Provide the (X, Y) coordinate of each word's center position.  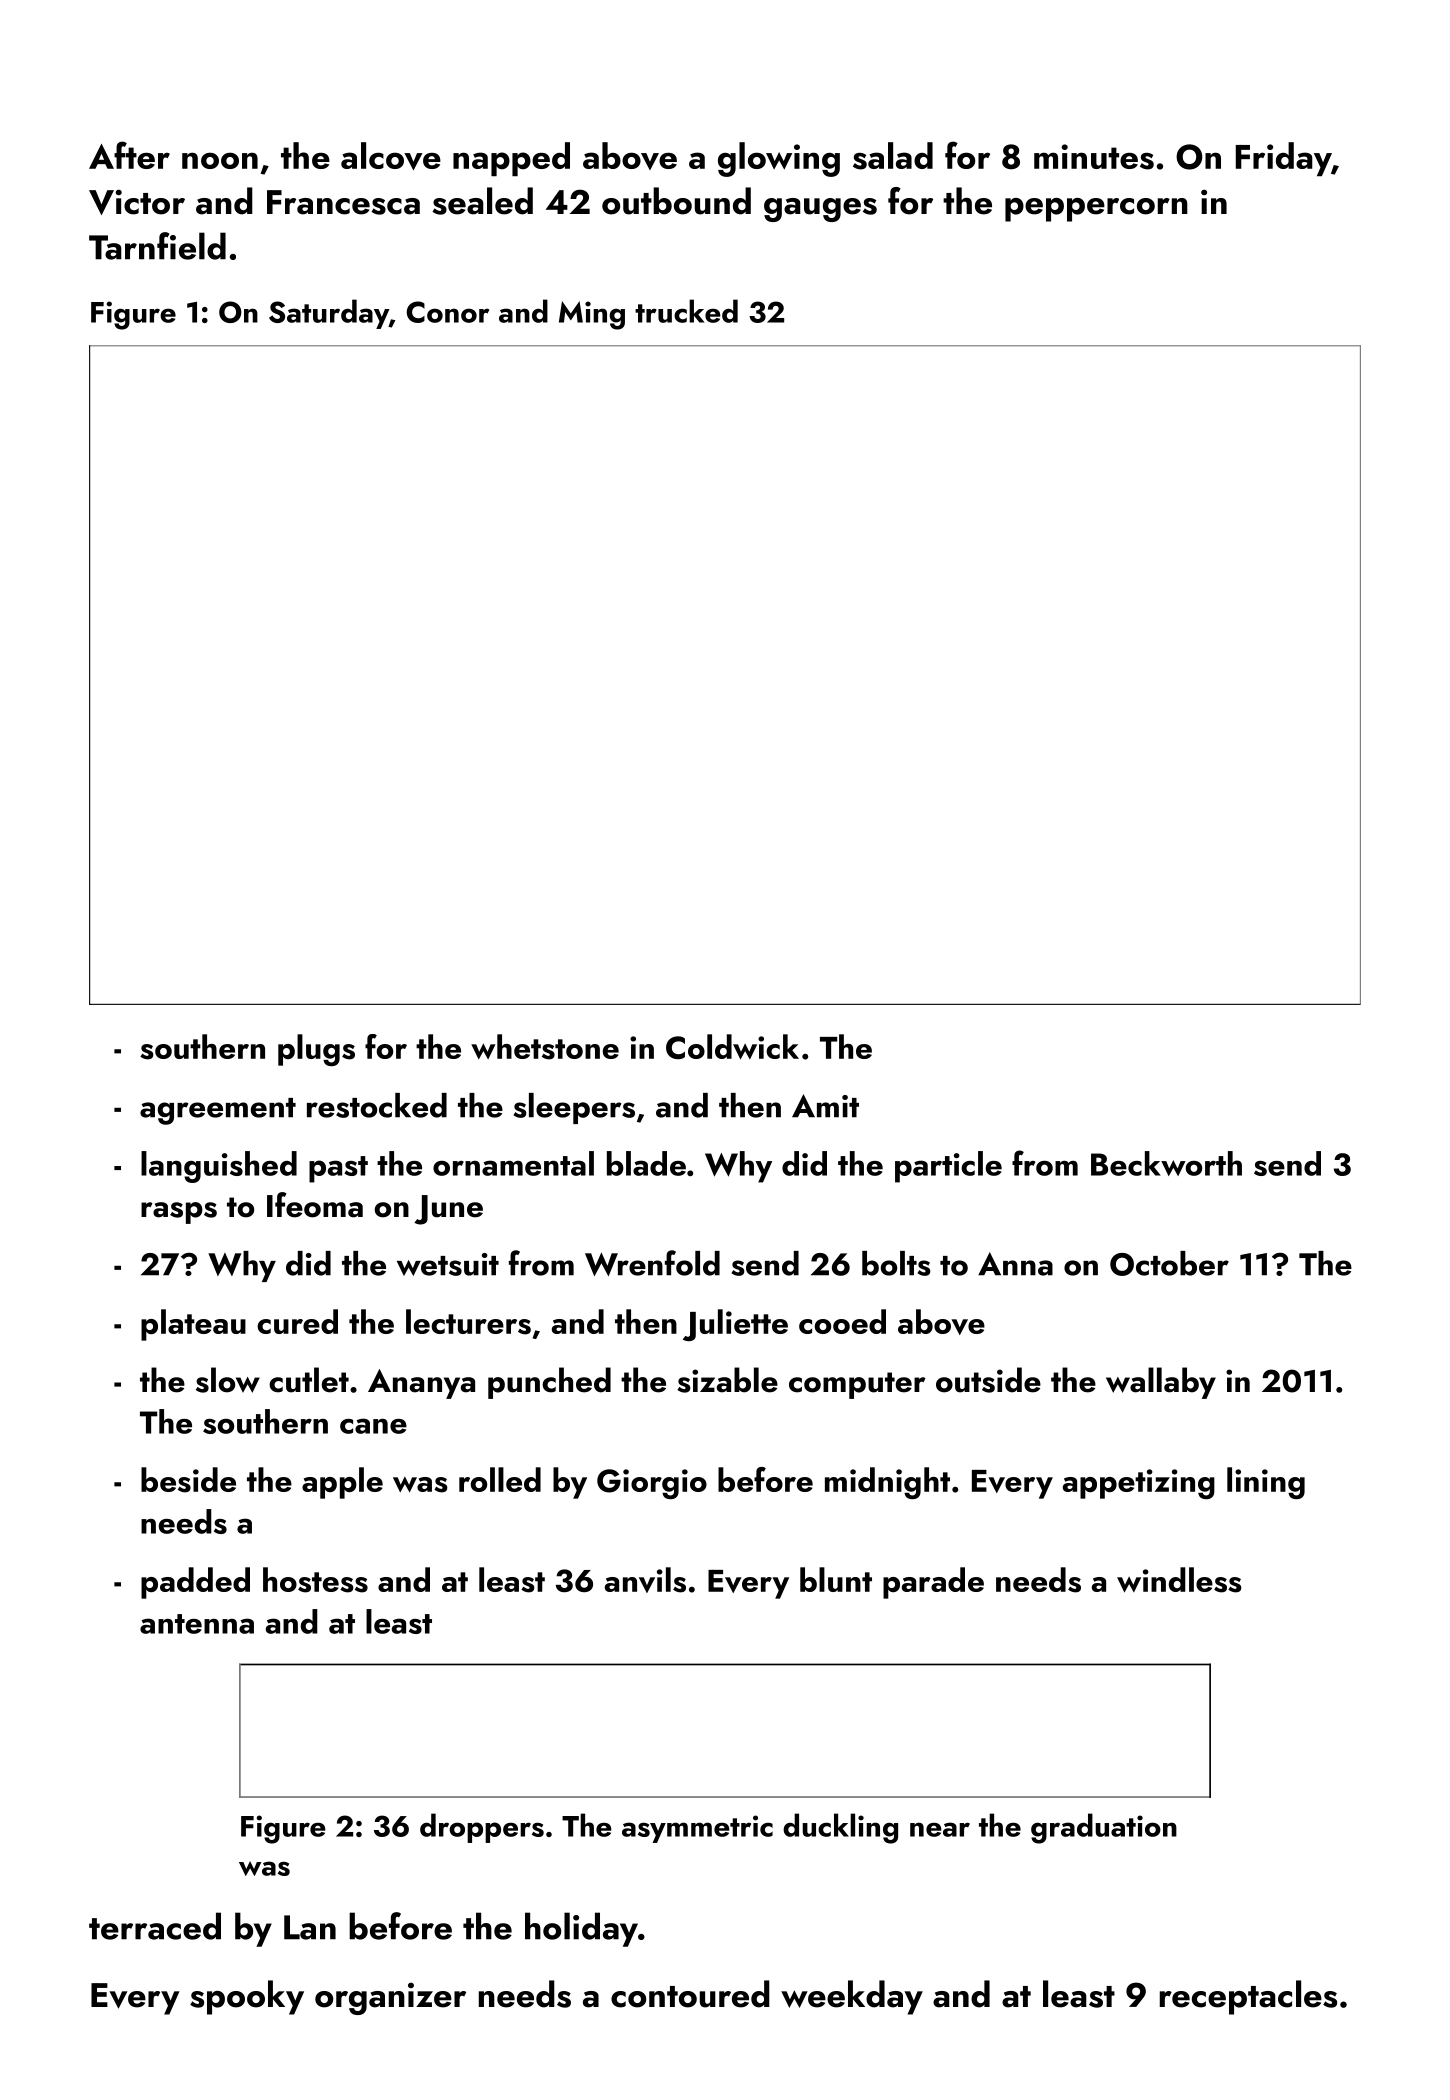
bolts (896, 1263)
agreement (218, 1111)
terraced (155, 1926)
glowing (779, 159)
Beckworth (1166, 1163)
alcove (391, 156)
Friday (1283, 159)
